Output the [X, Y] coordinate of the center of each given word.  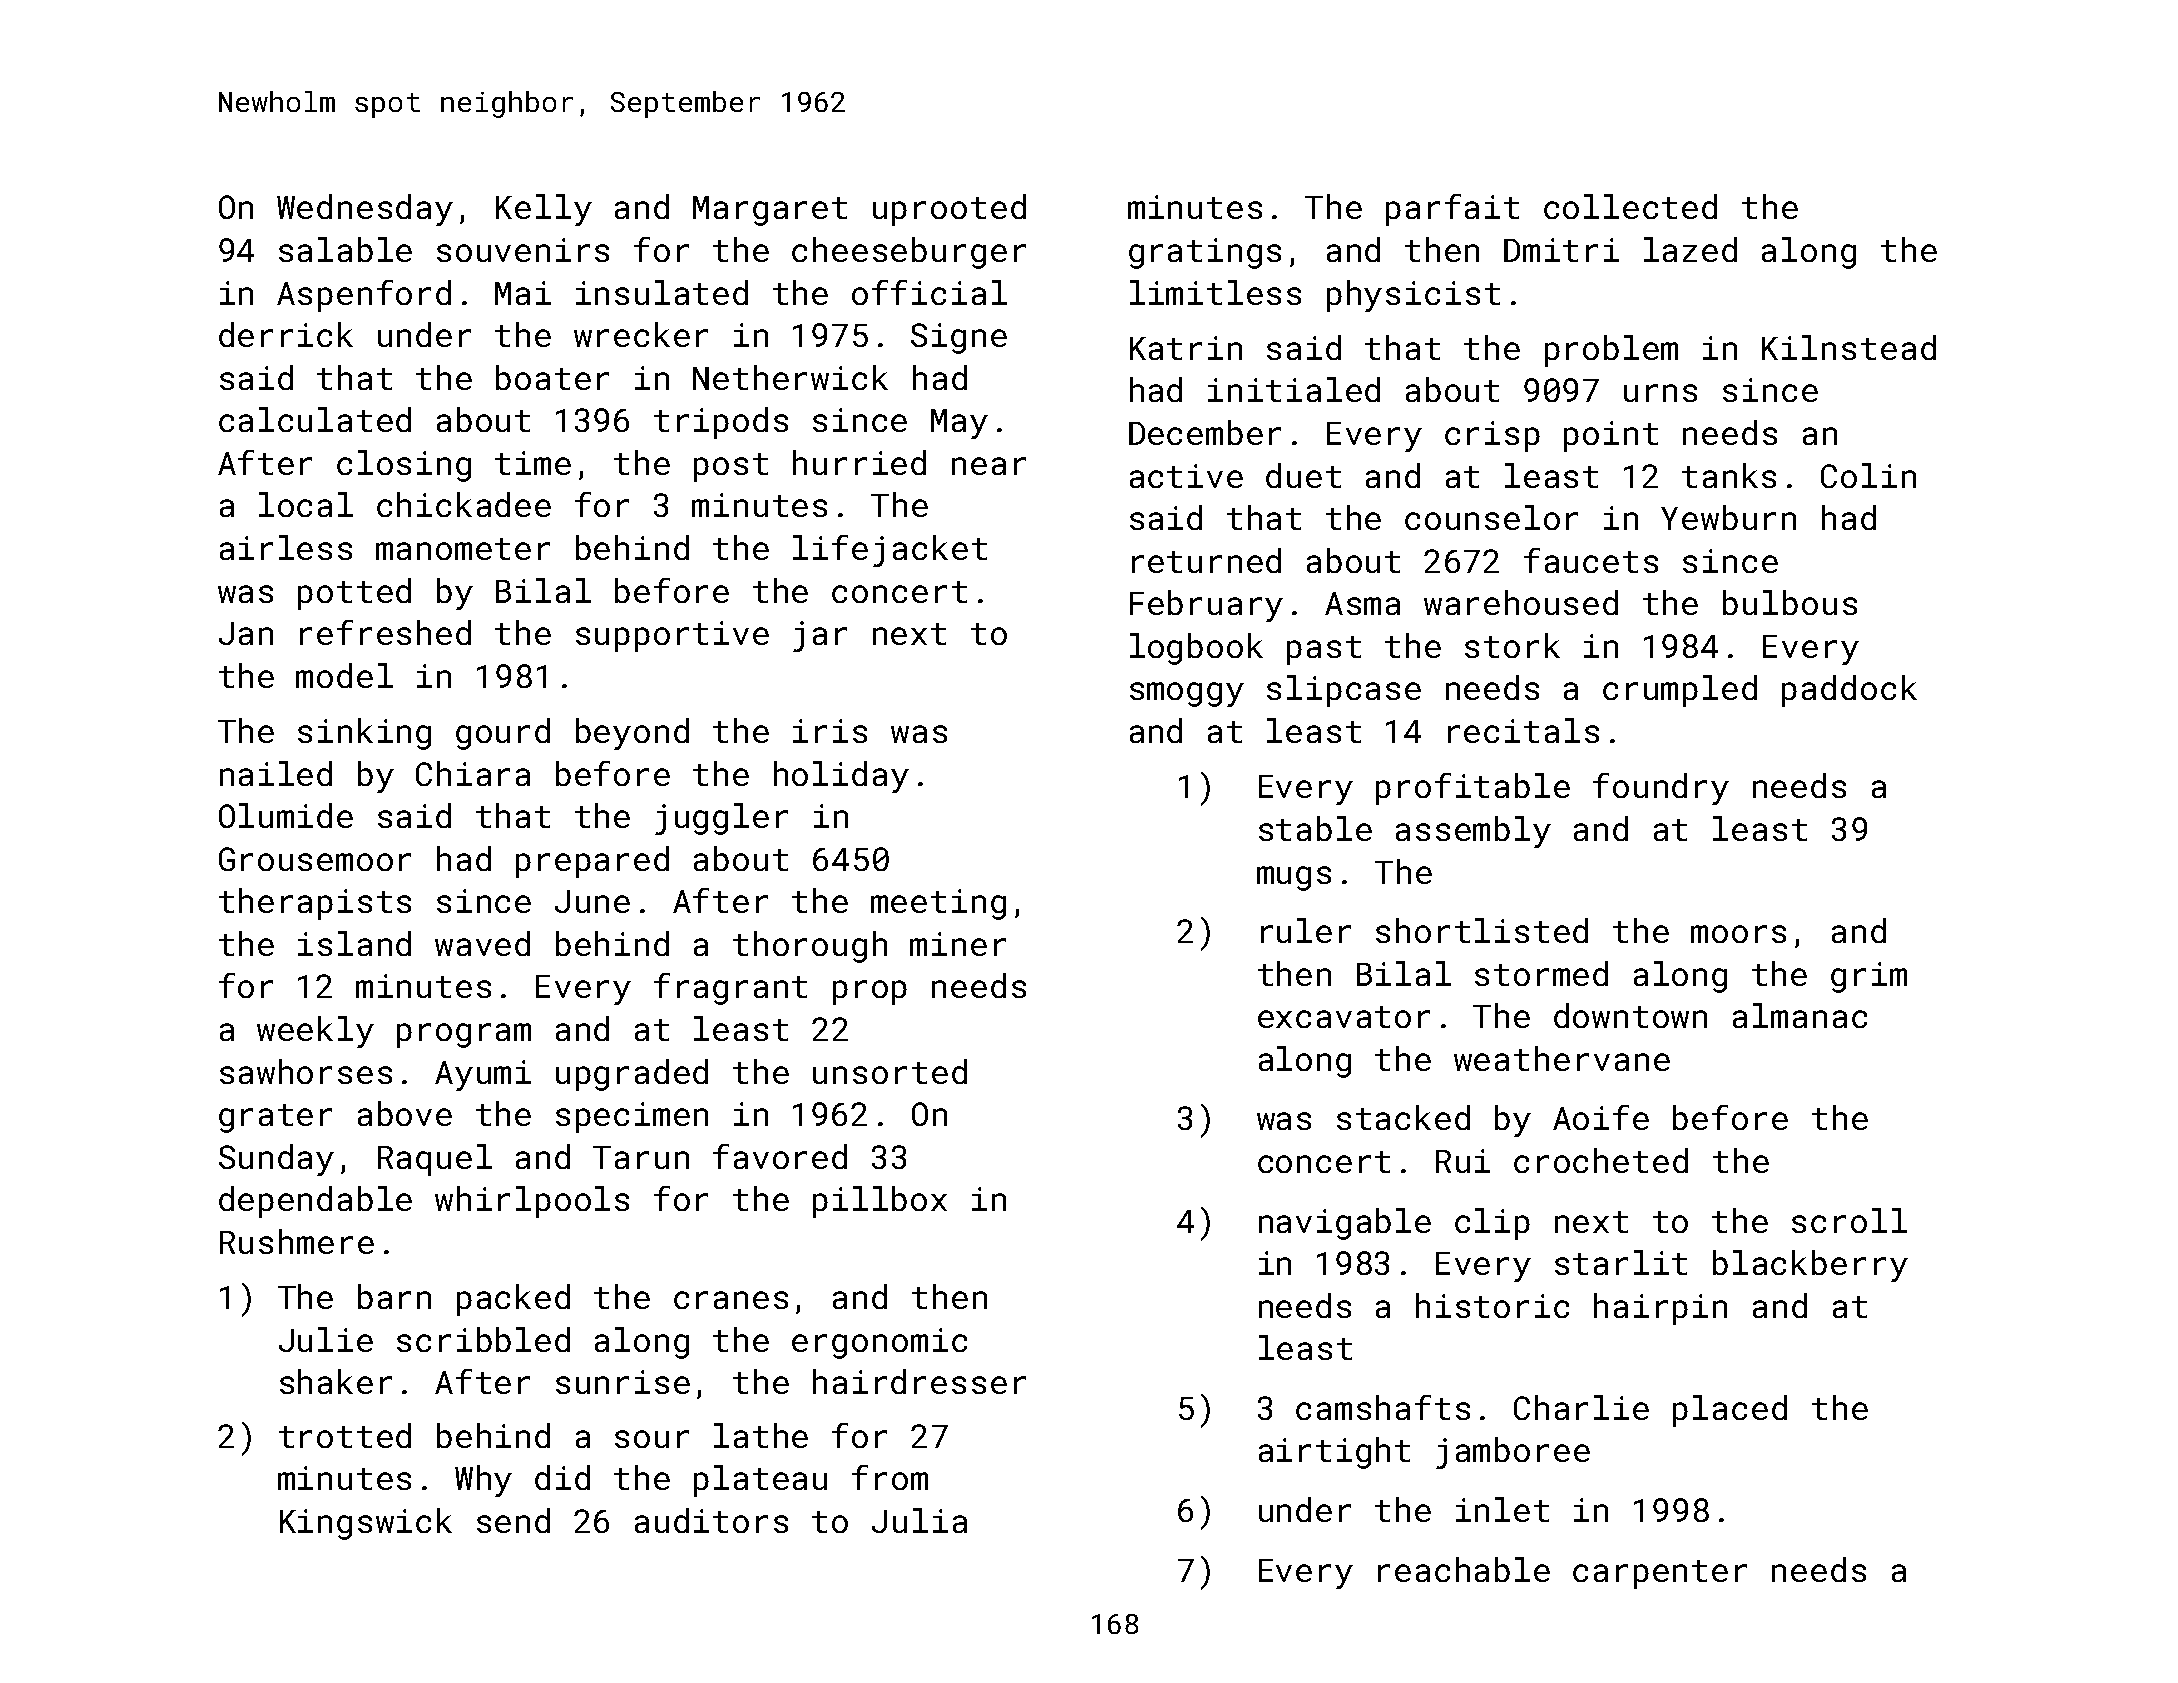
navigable [1345, 1224]
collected [1630, 206]
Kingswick [366, 1524]
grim [1869, 977]
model [344, 675]
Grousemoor [315, 859]
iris [830, 731]
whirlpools [532, 1202]
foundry [1661, 789]
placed [1730, 1411]
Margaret [770, 211]
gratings [1205, 253]
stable [1315, 828]
